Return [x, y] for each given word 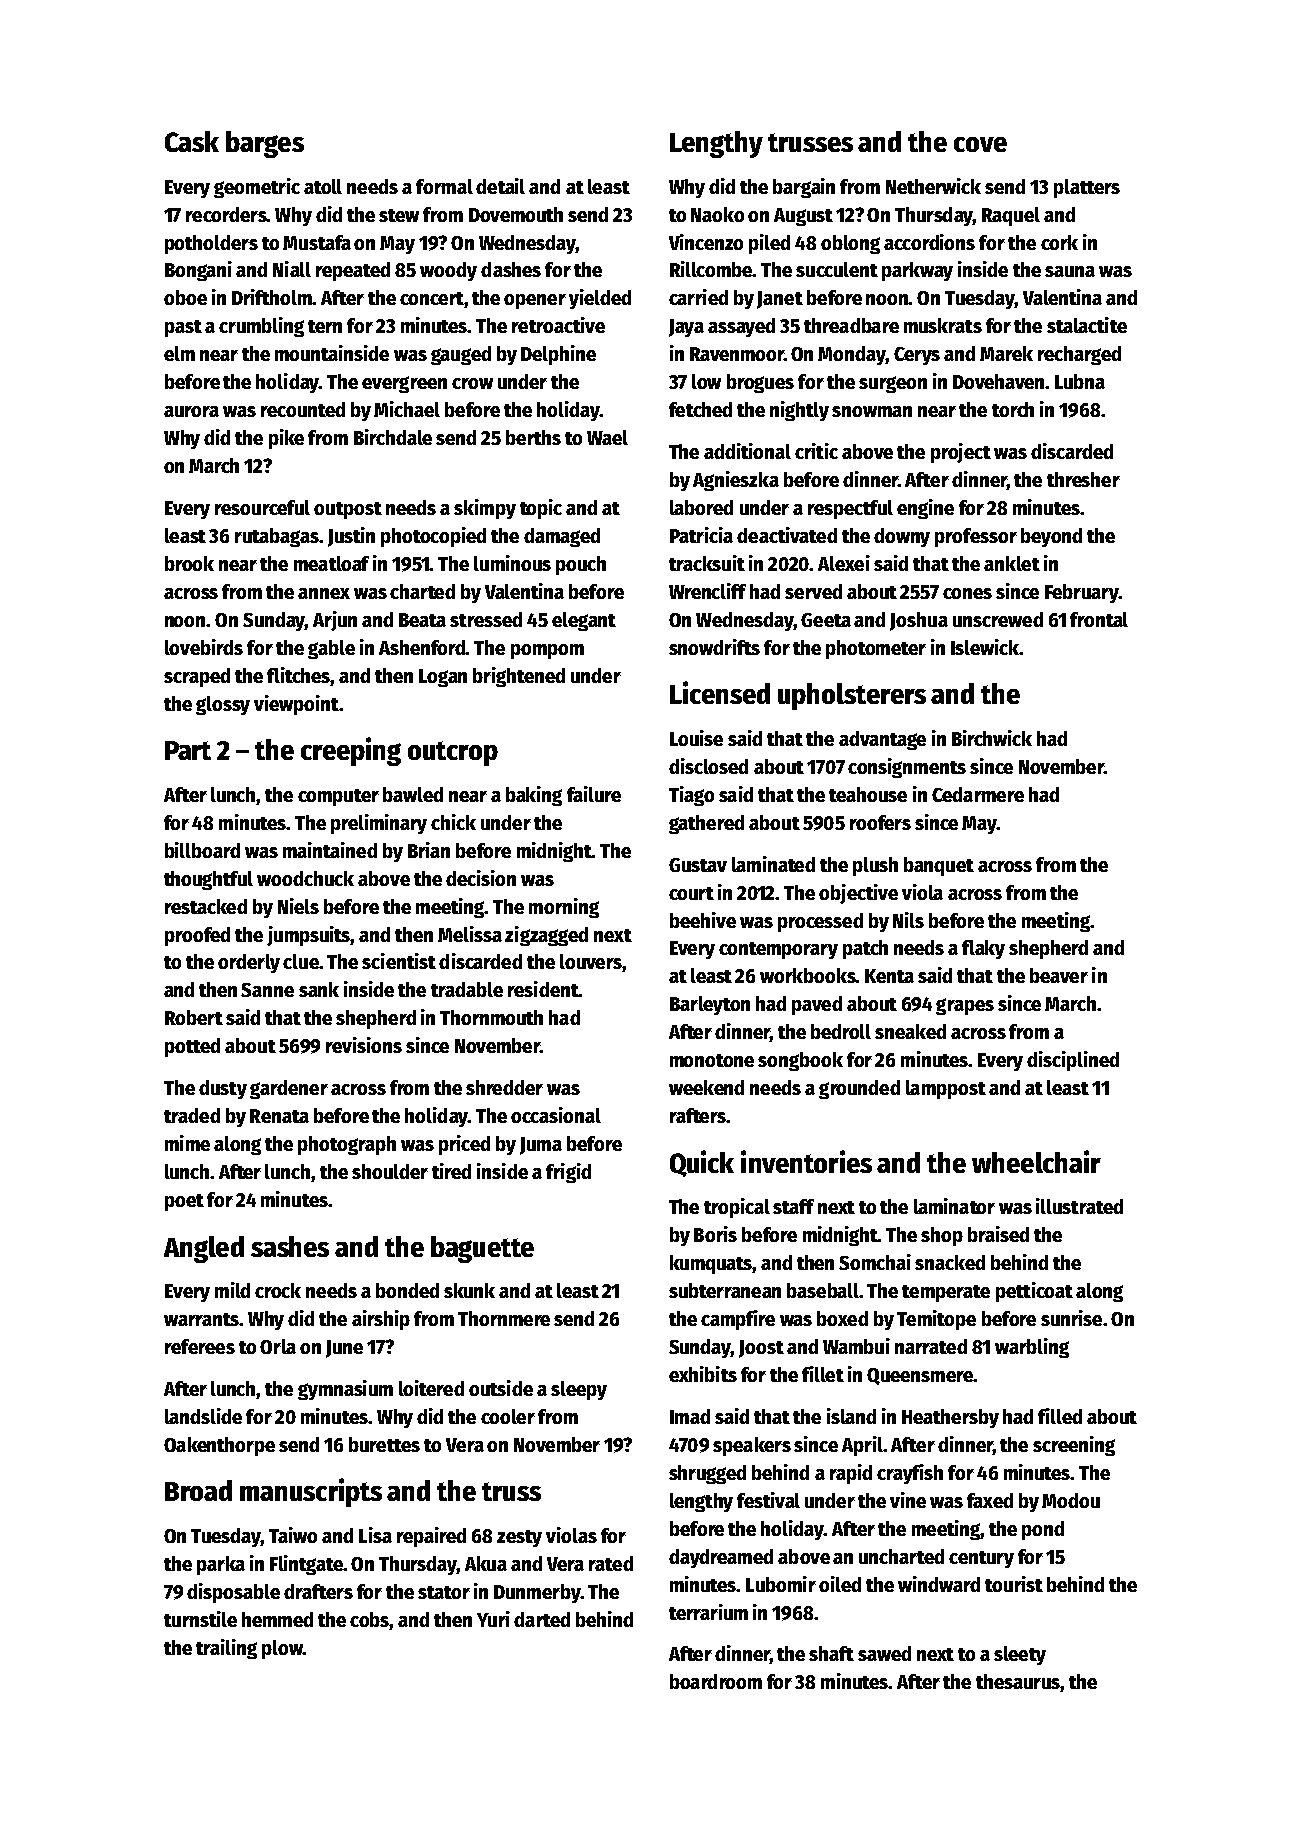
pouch [581, 565]
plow [282, 1649]
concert [432, 298]
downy [902, 537]
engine [925, 509]
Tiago [691, 796]
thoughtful [208, 880]
